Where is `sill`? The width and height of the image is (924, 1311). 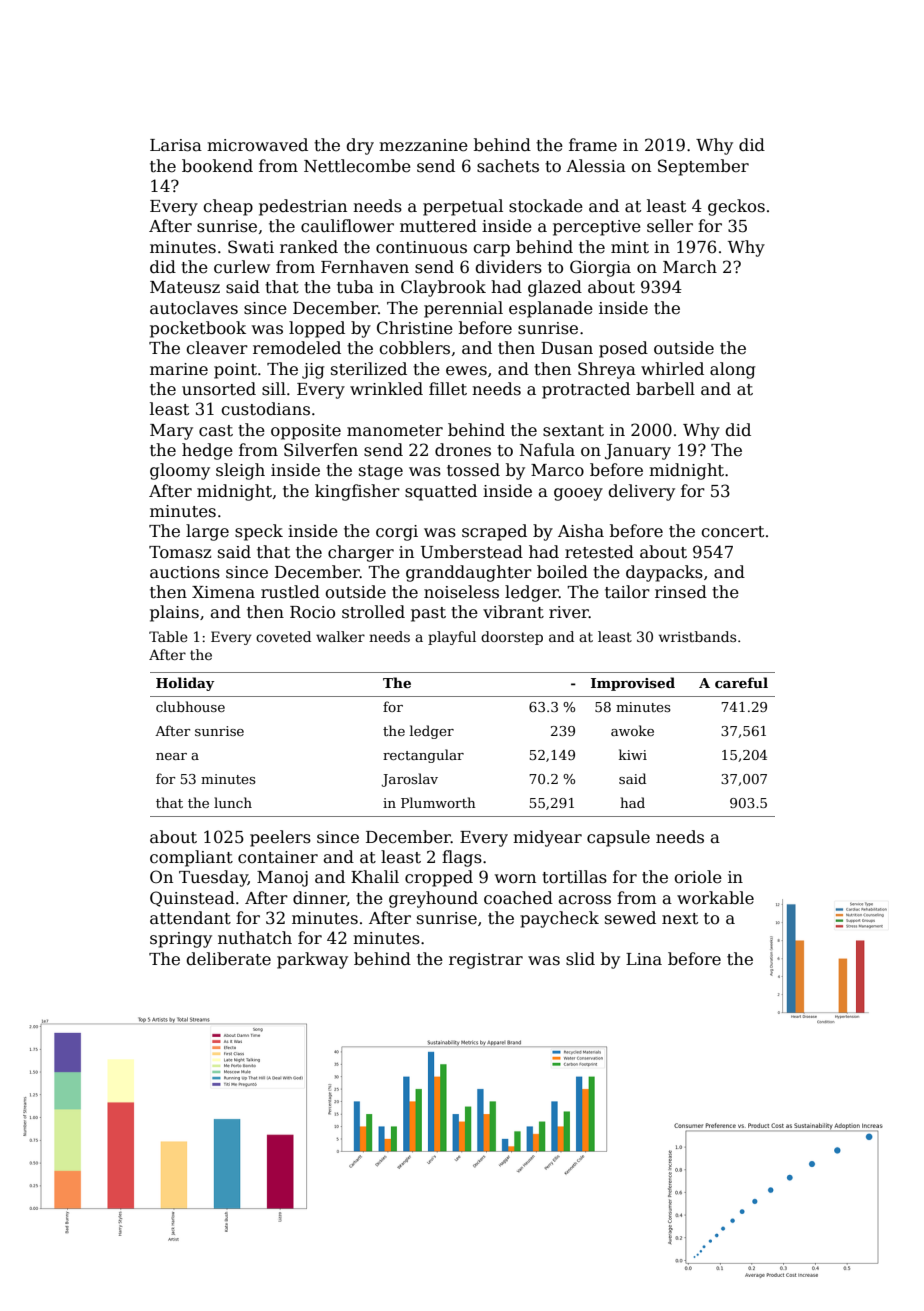
sill is located at coordinates (274, 389).
